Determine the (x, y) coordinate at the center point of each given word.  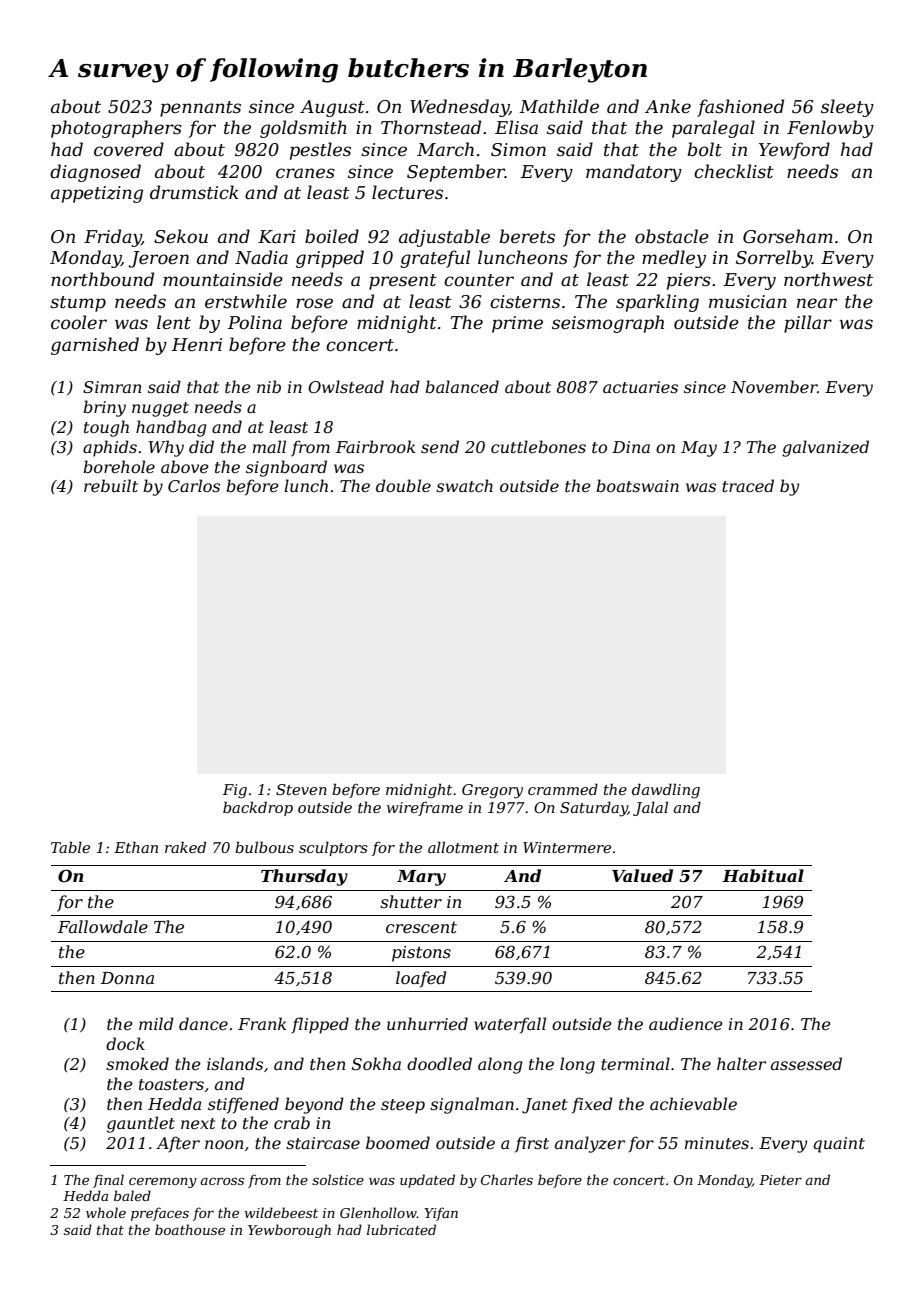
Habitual (763, 875)
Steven (301, 789)
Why (166, 448)
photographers (116, 129)
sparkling (657, 303)
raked (185, 847)
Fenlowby (830, 129)
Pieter (780, 1180)
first (532, 1144)
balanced (462, 386)
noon (224, 1144)
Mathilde (559, 106)
